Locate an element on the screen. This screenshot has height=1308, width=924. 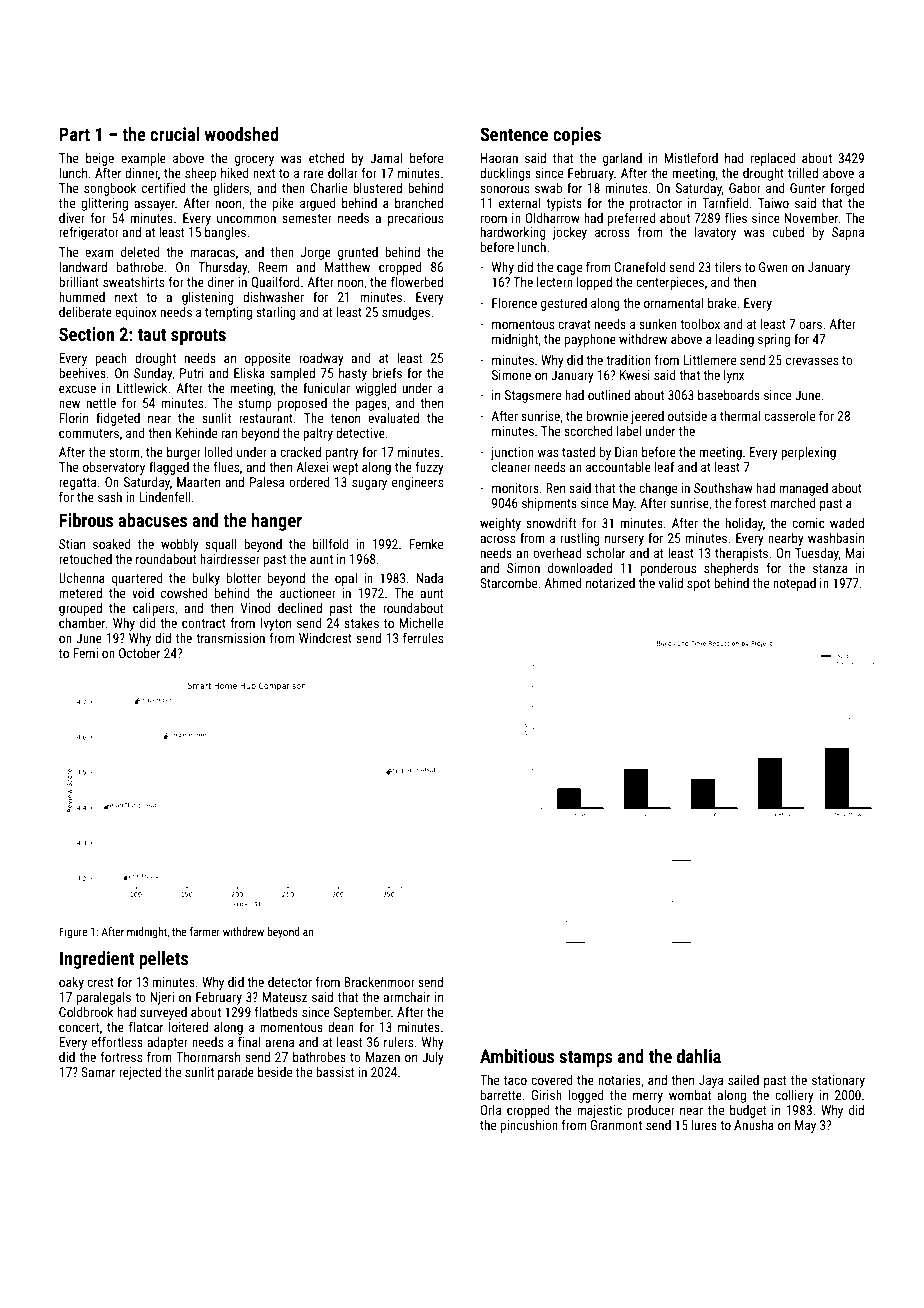
Brackenmoor is located at coordinates (379, 982).
